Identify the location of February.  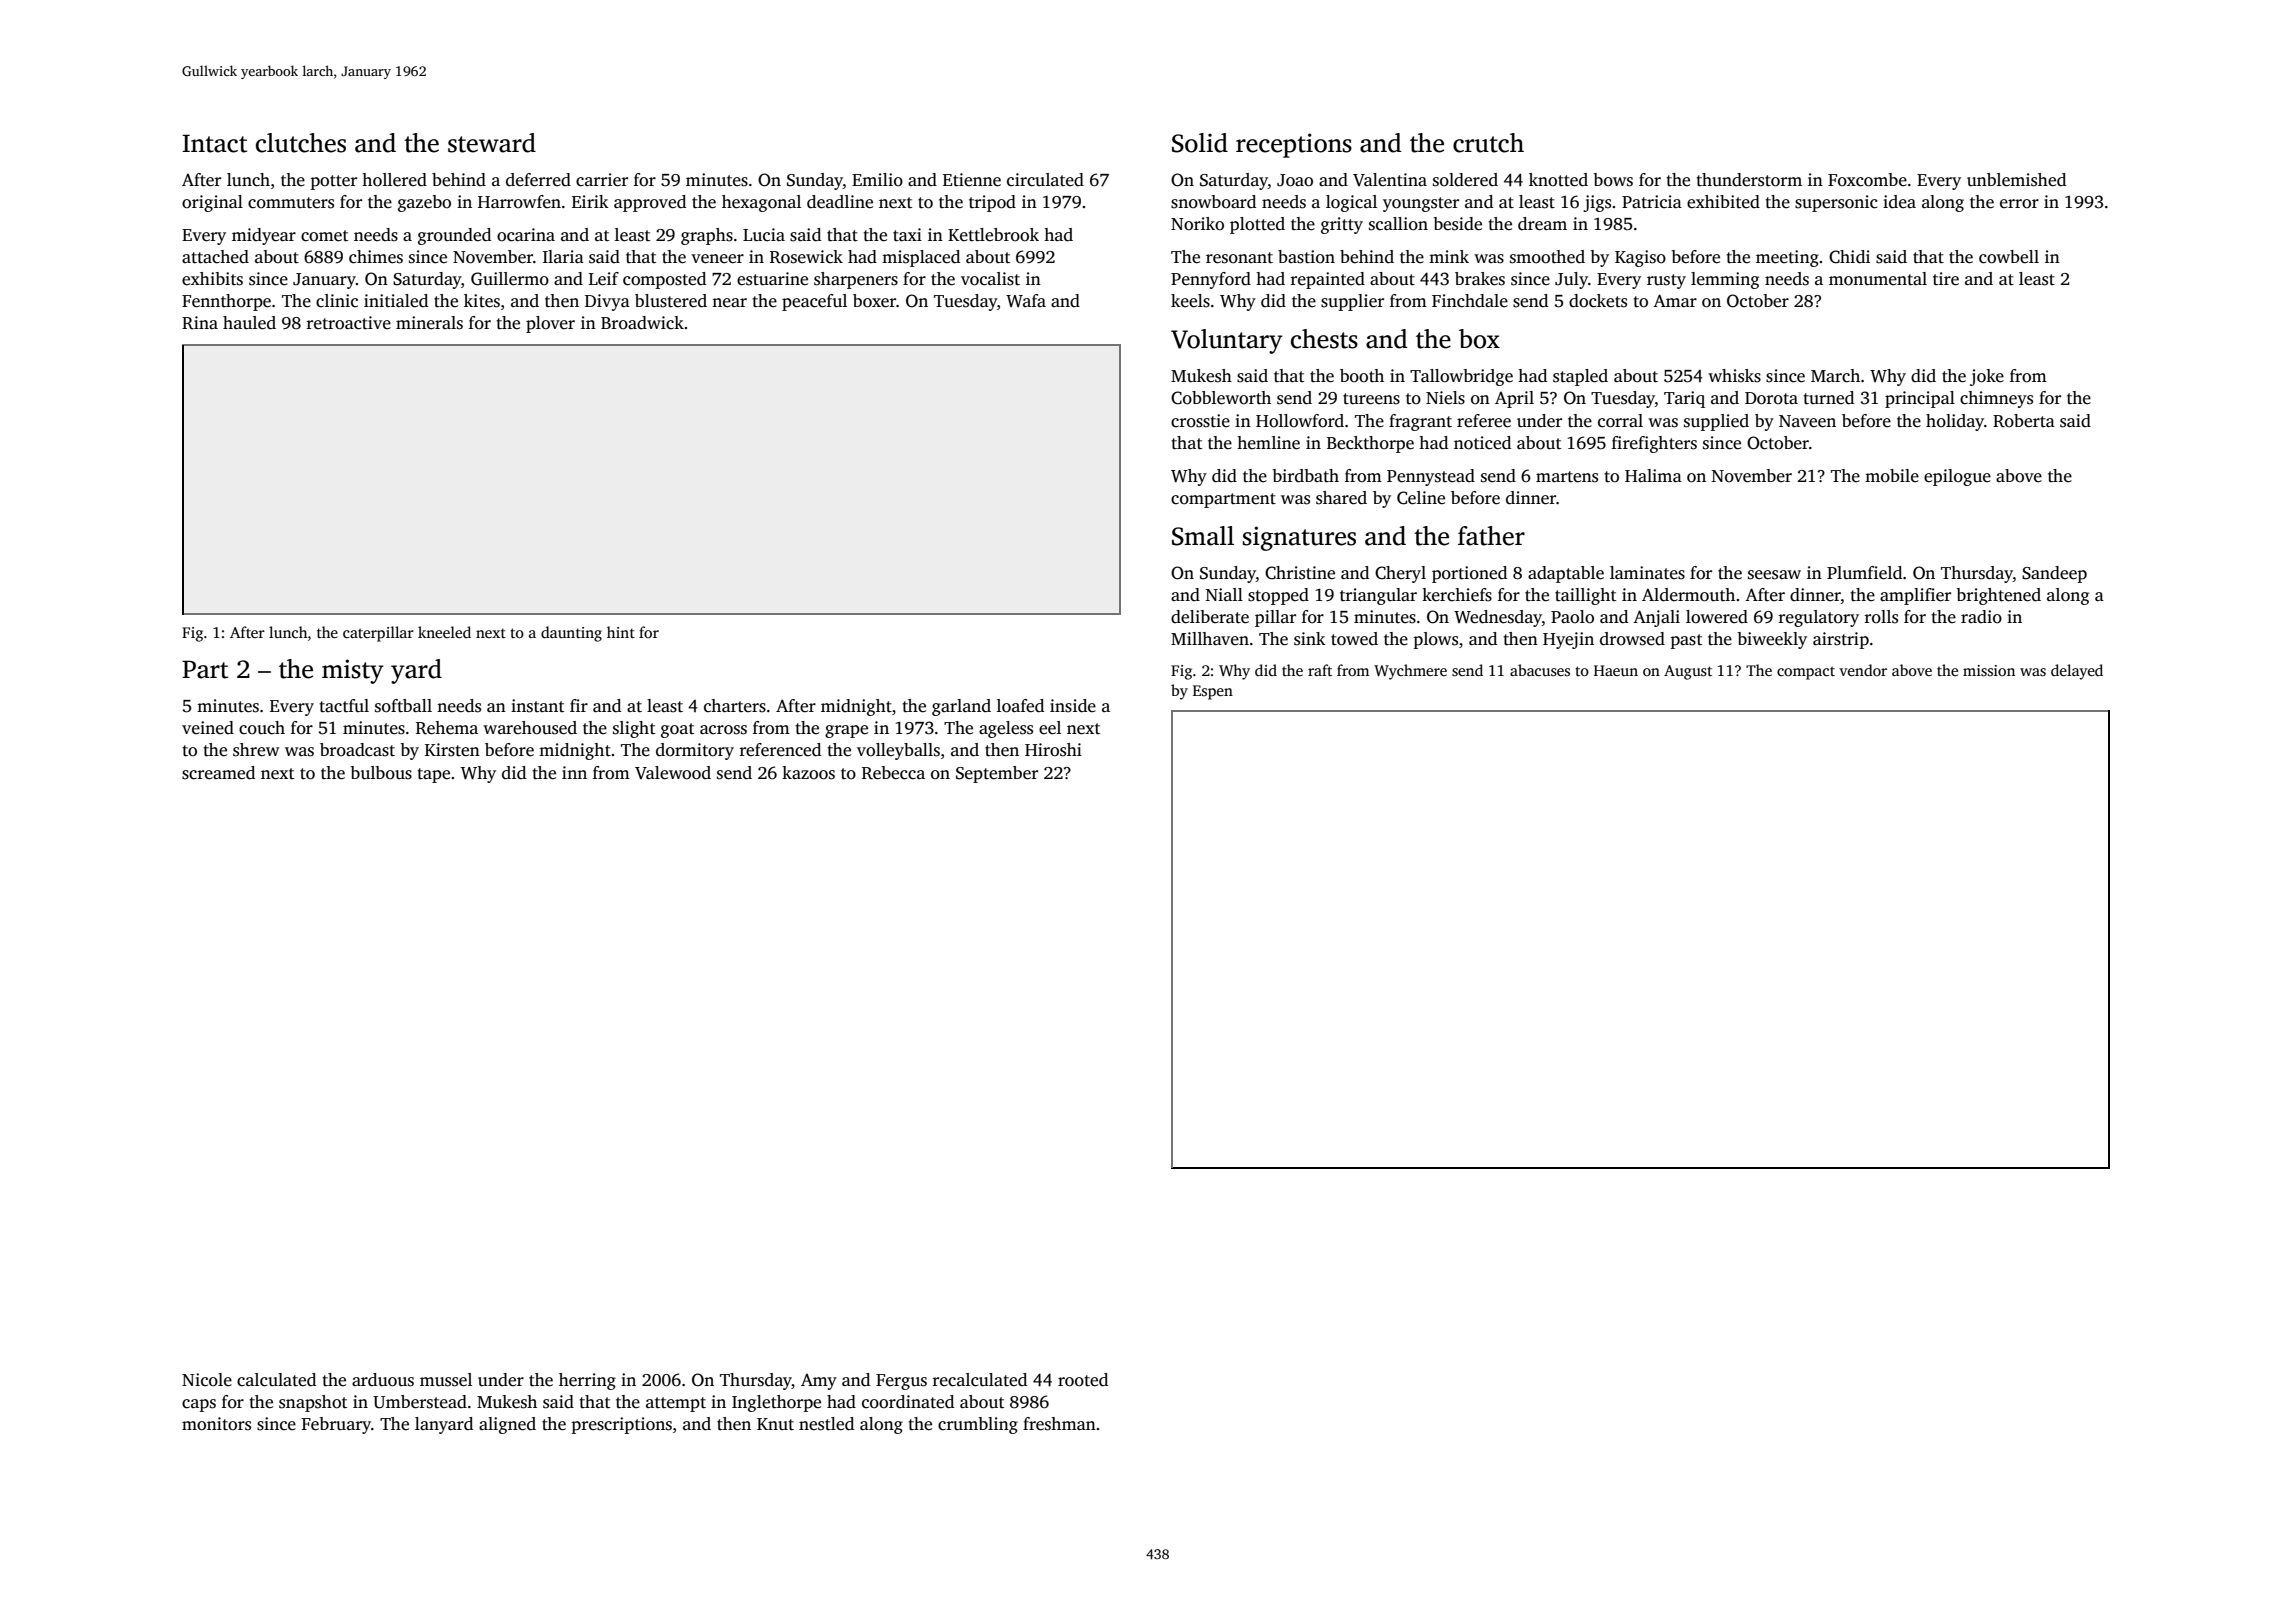
(336, 1425).
